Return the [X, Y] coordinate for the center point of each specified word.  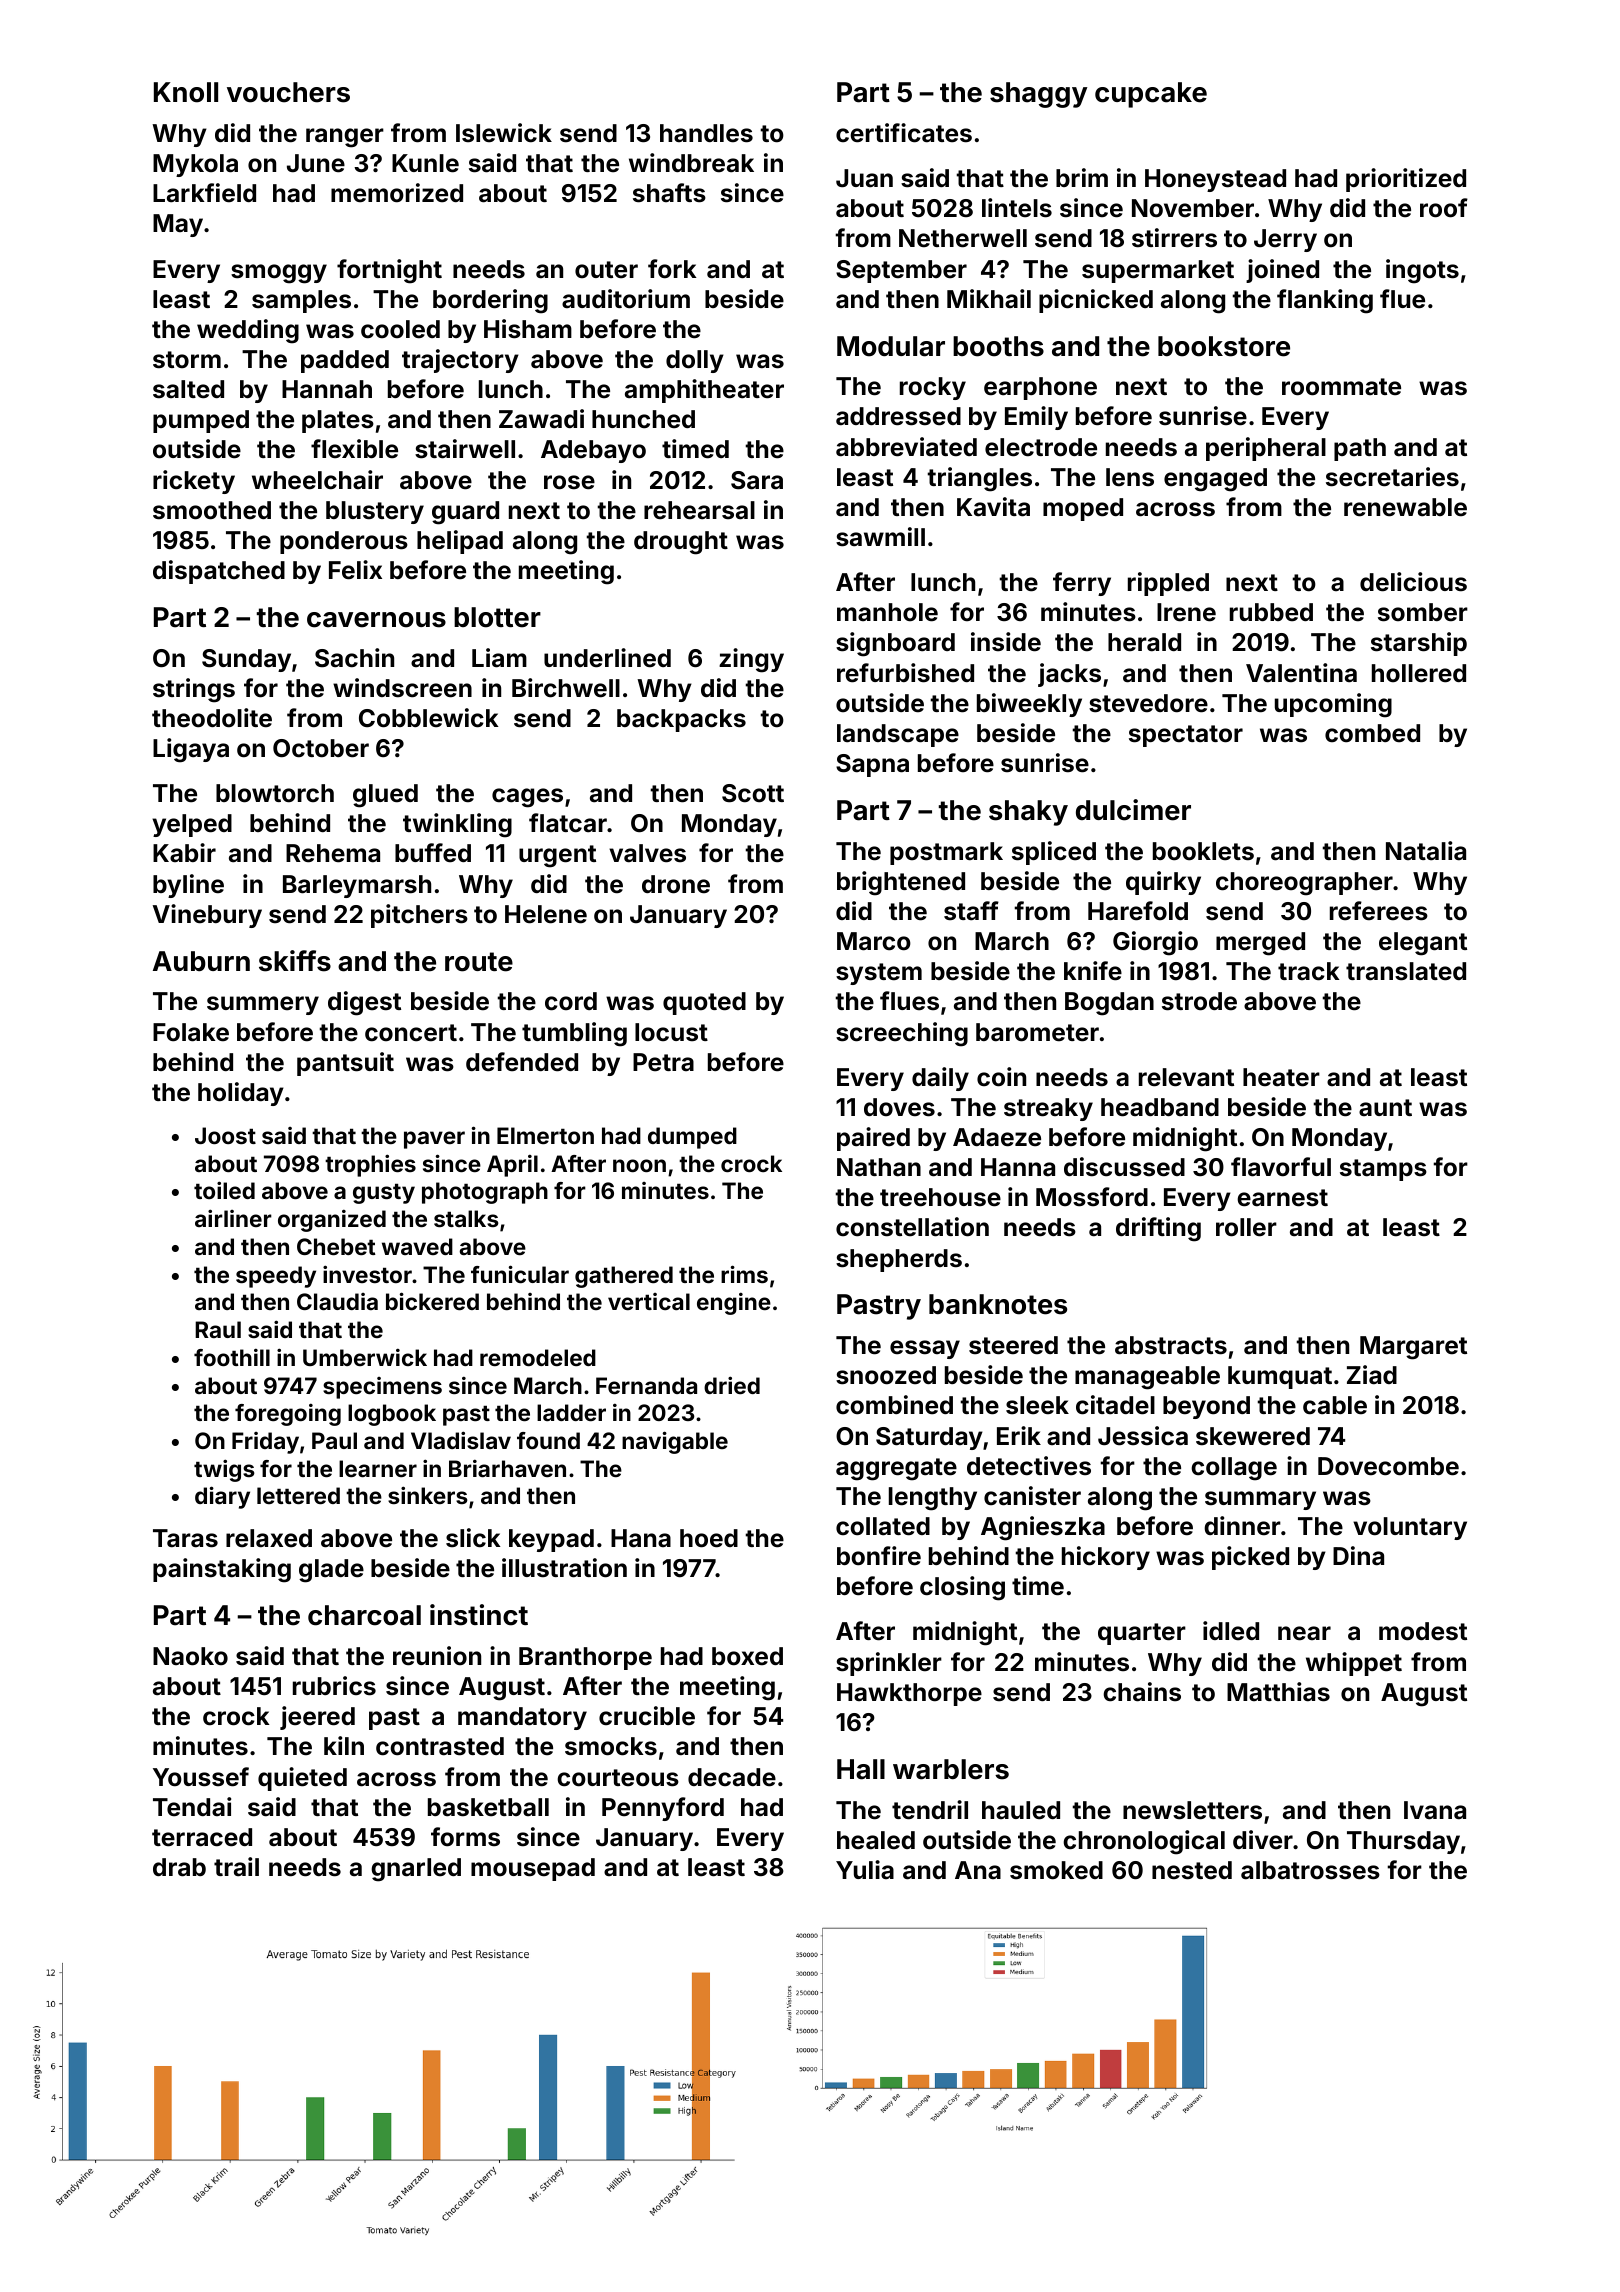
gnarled [416, 1870]
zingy [751, 660]
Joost [225, 1135]
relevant [1186, 1077]
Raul [218, 1329]
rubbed [1271, 612]
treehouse [940, 1197]
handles [706, 133]
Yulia [865, 1869]
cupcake [1151, 95]
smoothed [212, 510]
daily [940, 1079]
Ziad [1372, 1375]
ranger [345, 138]
